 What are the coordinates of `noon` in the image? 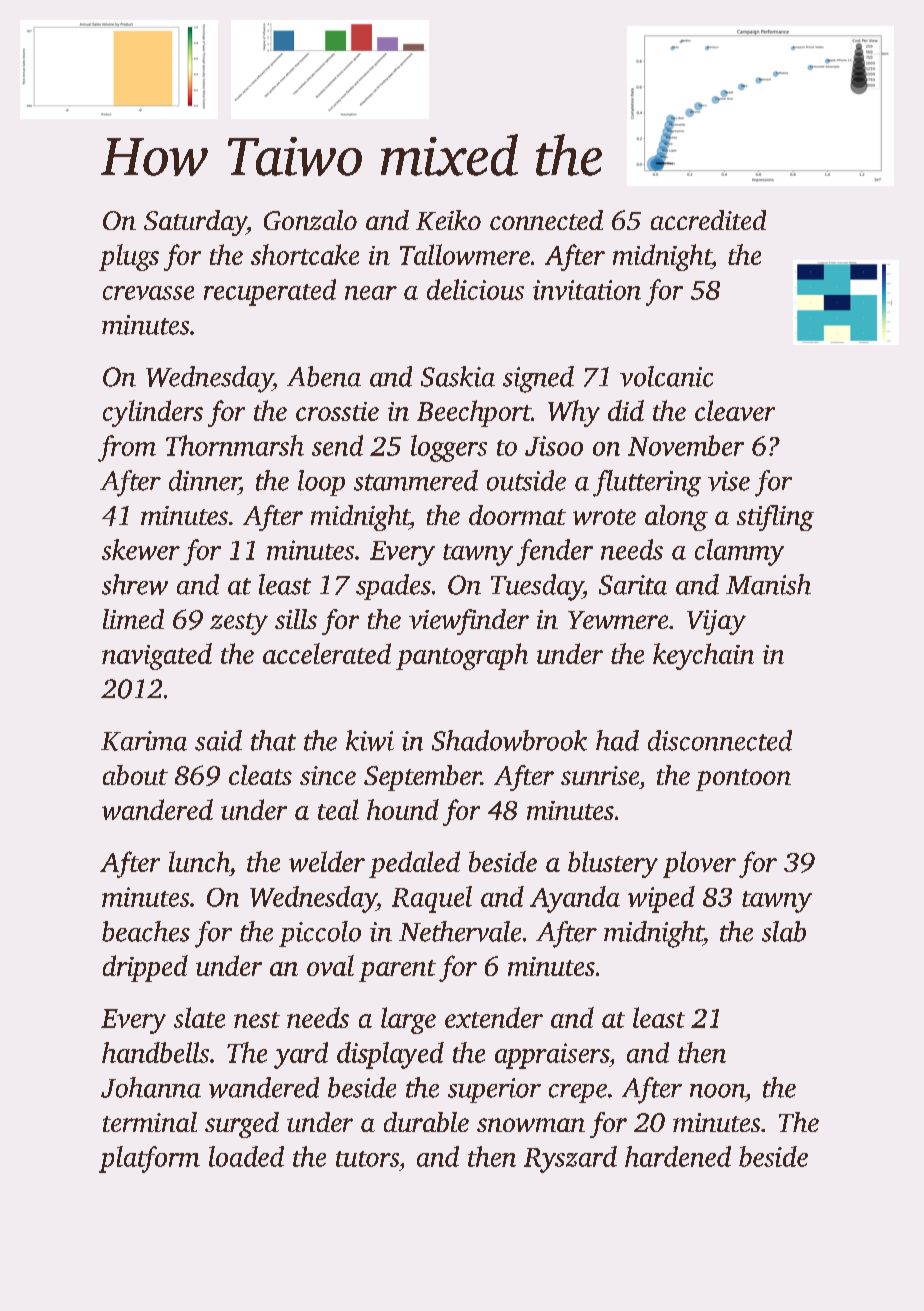 It's located at (717, 1091).
